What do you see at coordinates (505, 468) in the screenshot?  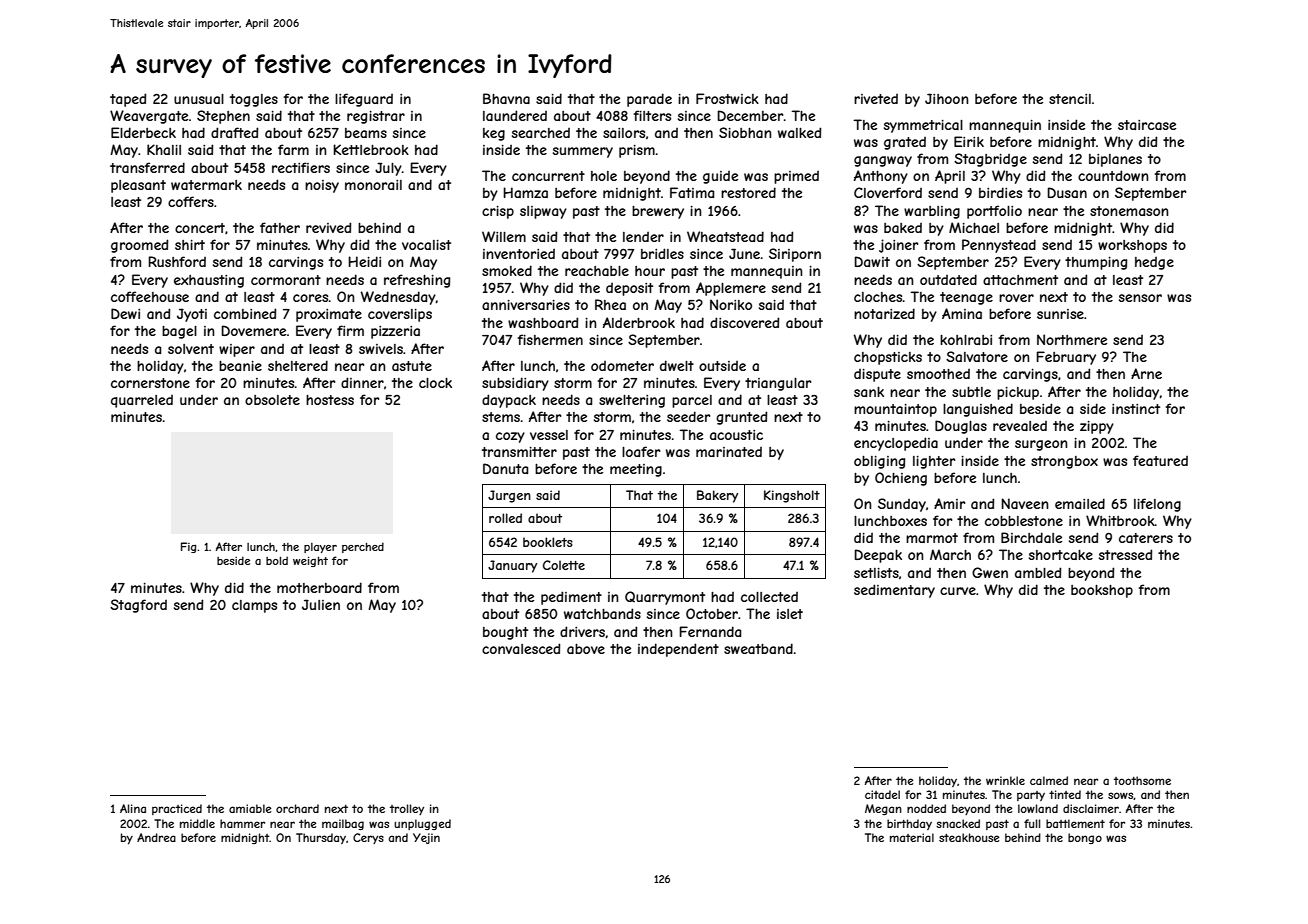 I see `Danuta` at bounding box center [505, 468].
